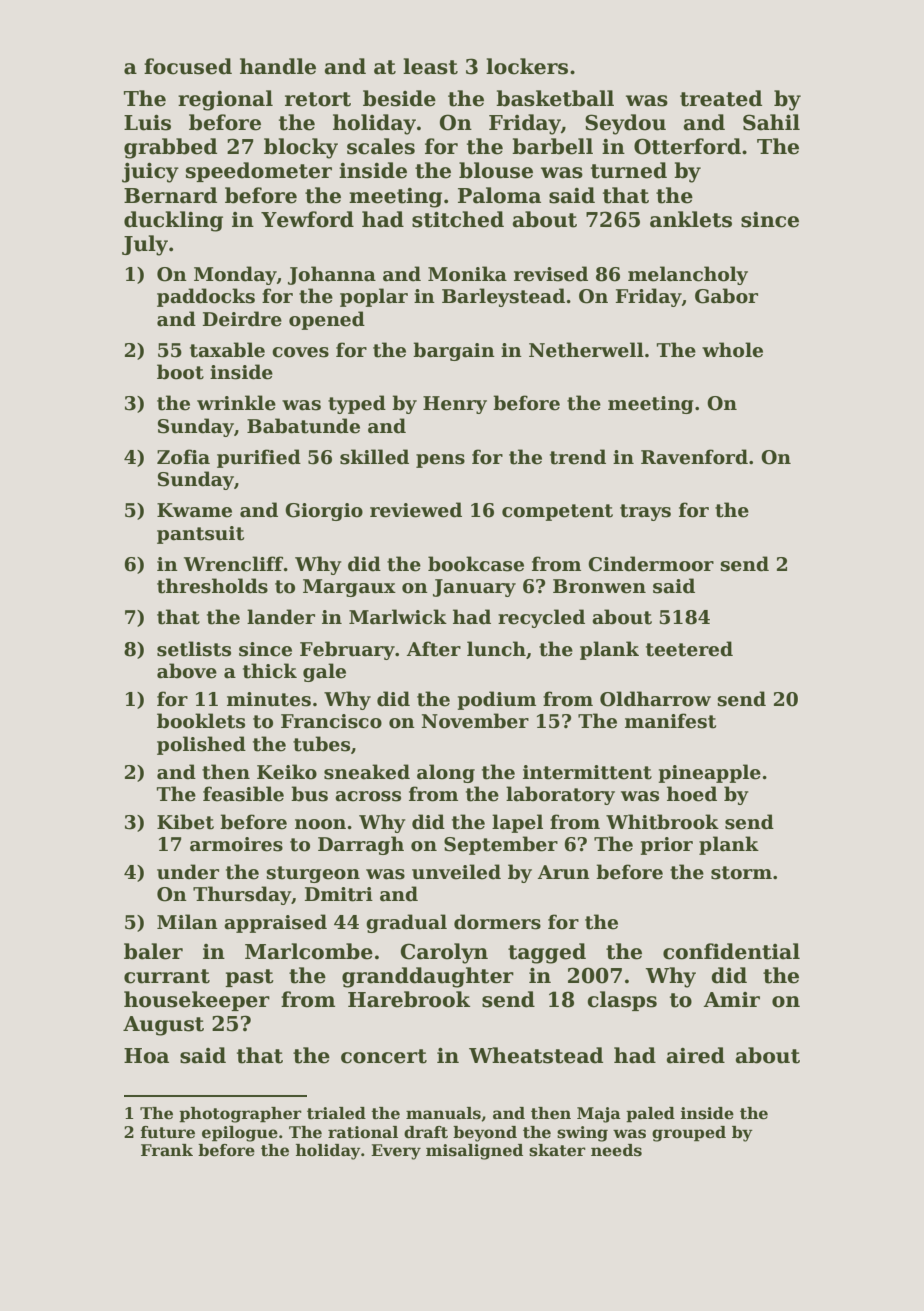  I want to click on Hoa, so click(146, 1056).
